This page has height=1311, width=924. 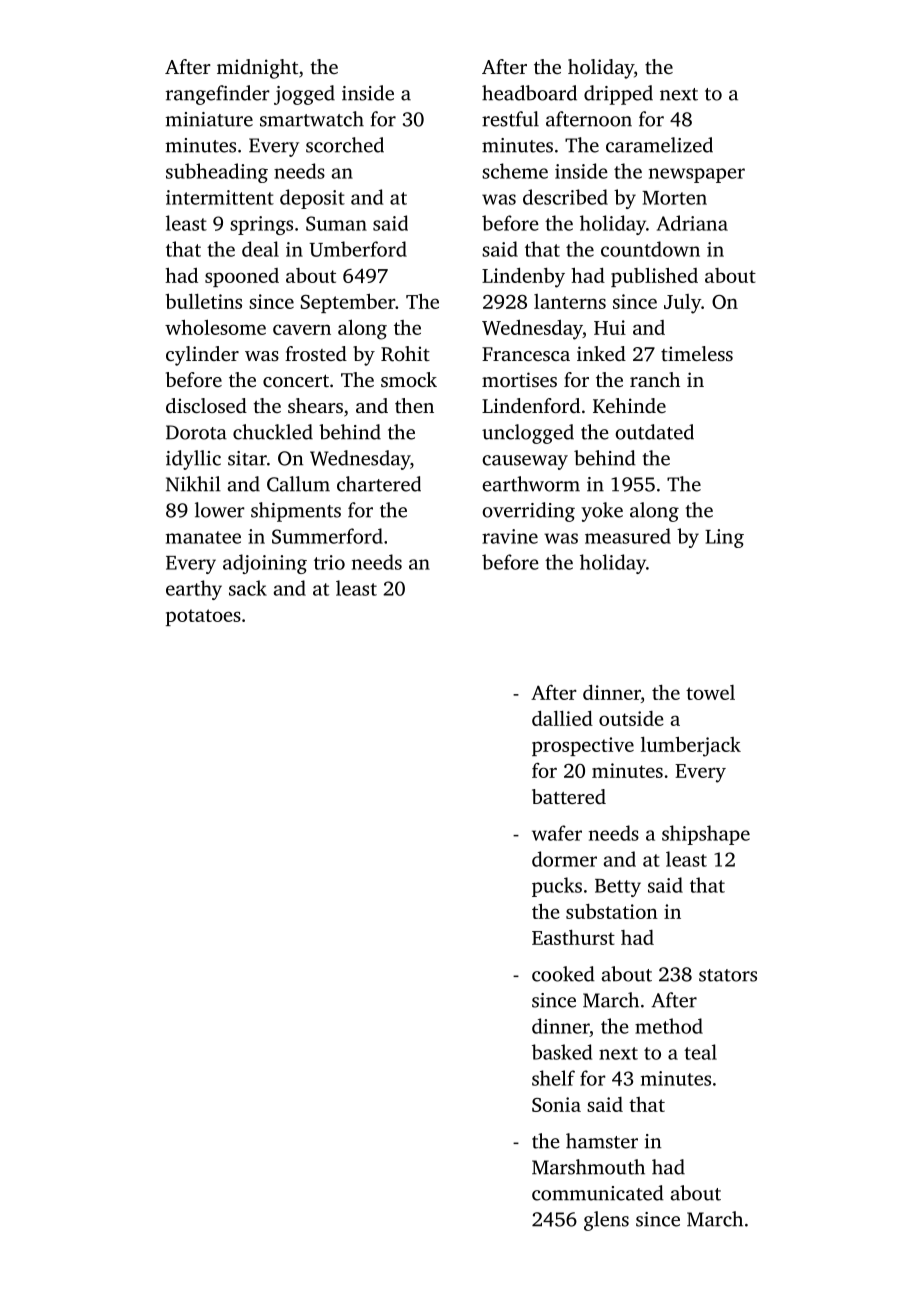 What do you see at coordinates (724, 538) in the page?
I see `Ling` at bounding box center [724, 538].
